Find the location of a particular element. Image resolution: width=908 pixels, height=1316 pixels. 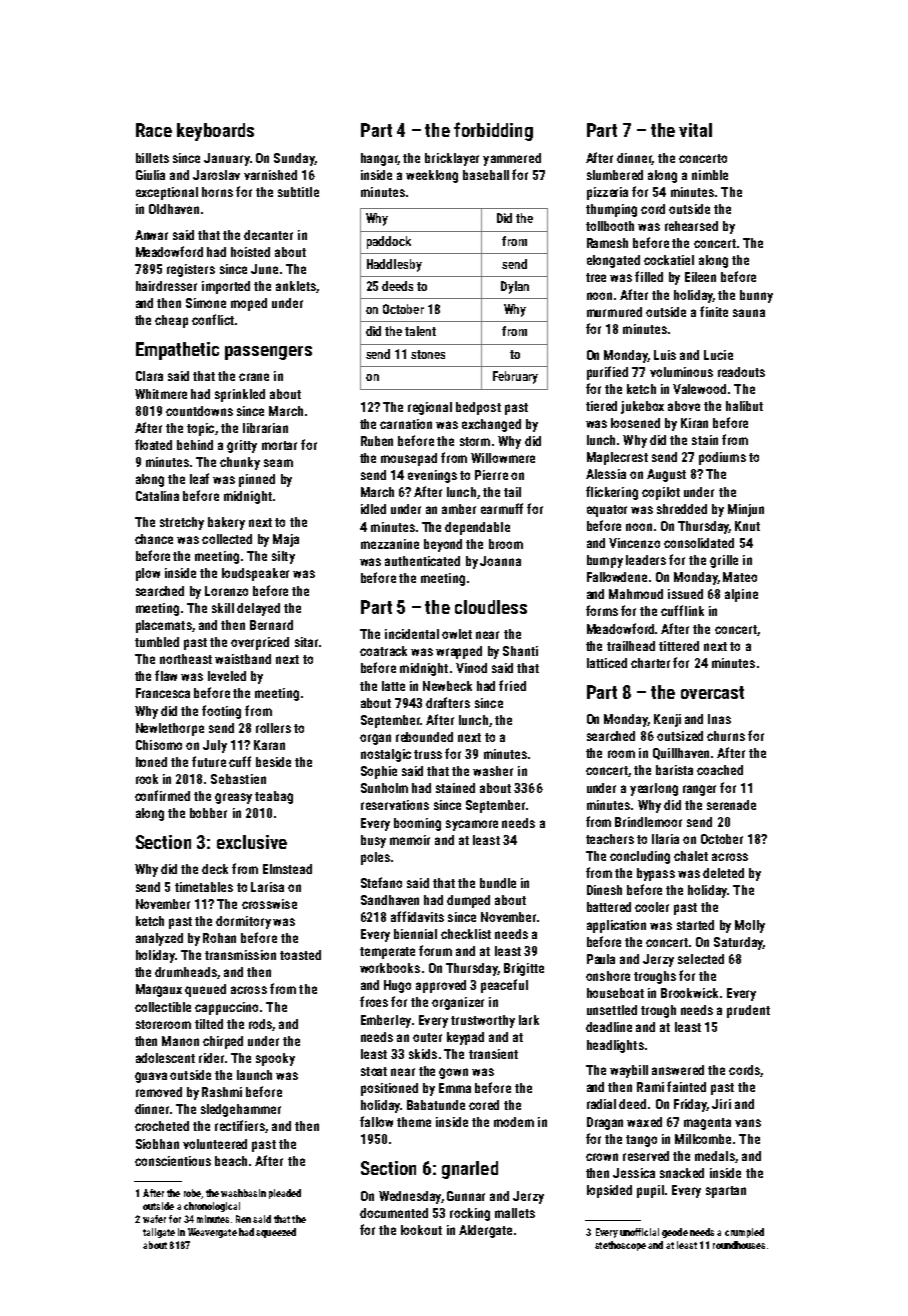

evenings is located at coordinates (432, 476).
